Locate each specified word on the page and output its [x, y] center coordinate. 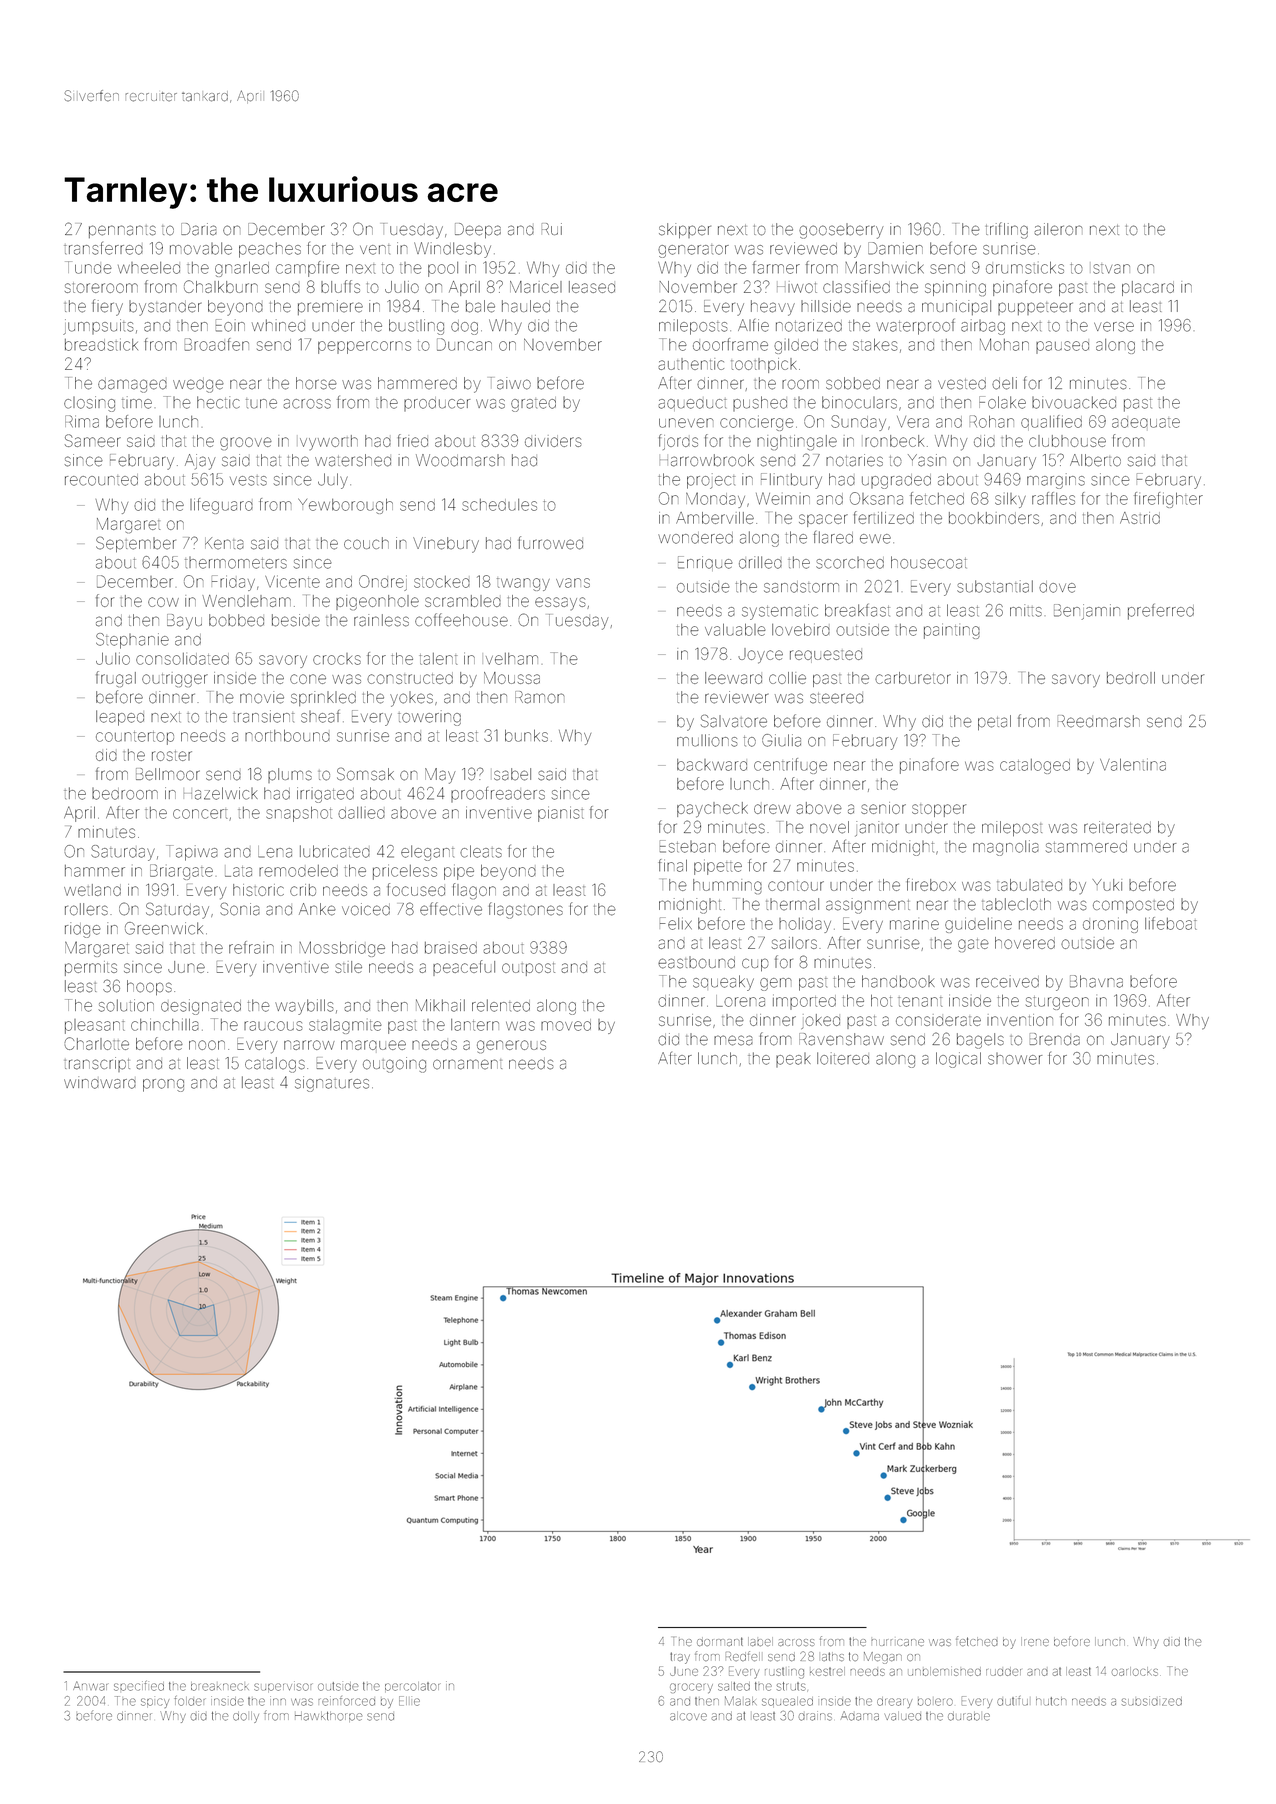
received [1007, 981]
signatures [332, 1084]
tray [680, 1658]
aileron [1058, 229]
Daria [199, 229]
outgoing [394, 1065]
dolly [246, 1717]
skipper [685, 230]
